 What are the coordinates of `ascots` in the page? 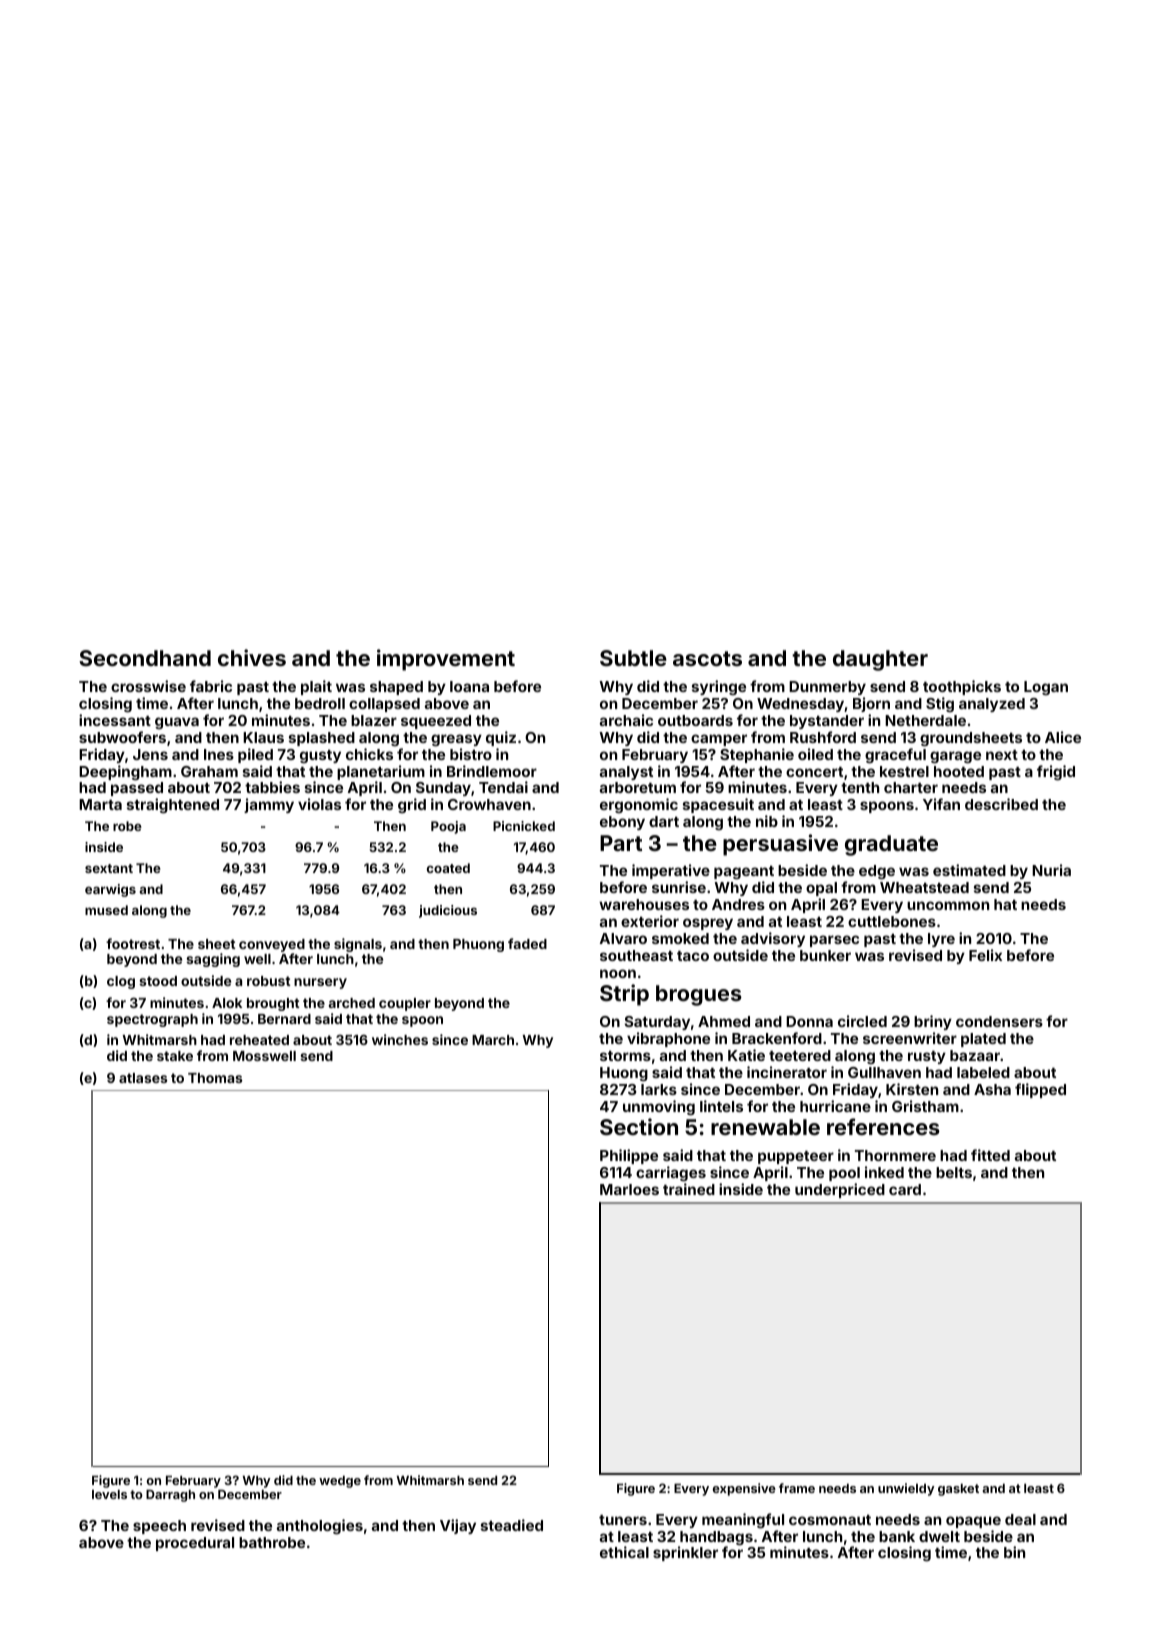 It's located at (707, 658).
